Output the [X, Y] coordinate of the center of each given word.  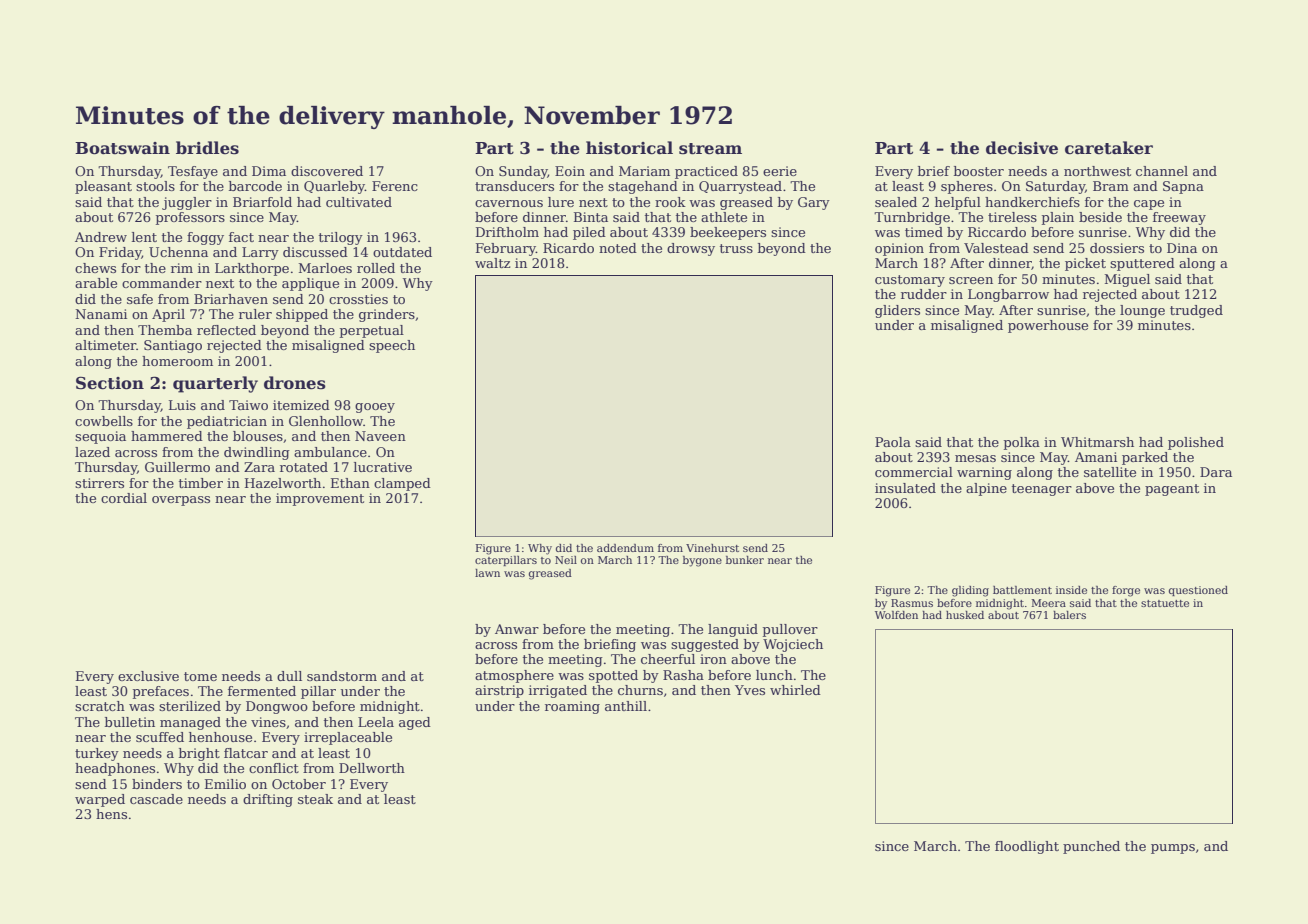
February [506, 249]
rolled [376, 268]
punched [1091, 847]
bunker [745, 560]
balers [1069, 615]
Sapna [1183, 187]
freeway [1179, 218]
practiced [706, 172]
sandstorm [342, 676]
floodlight [1027, 847]
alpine [986, 489]
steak [315, 799]
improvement [320, 499]
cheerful [668, 659]
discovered [327, 171]
